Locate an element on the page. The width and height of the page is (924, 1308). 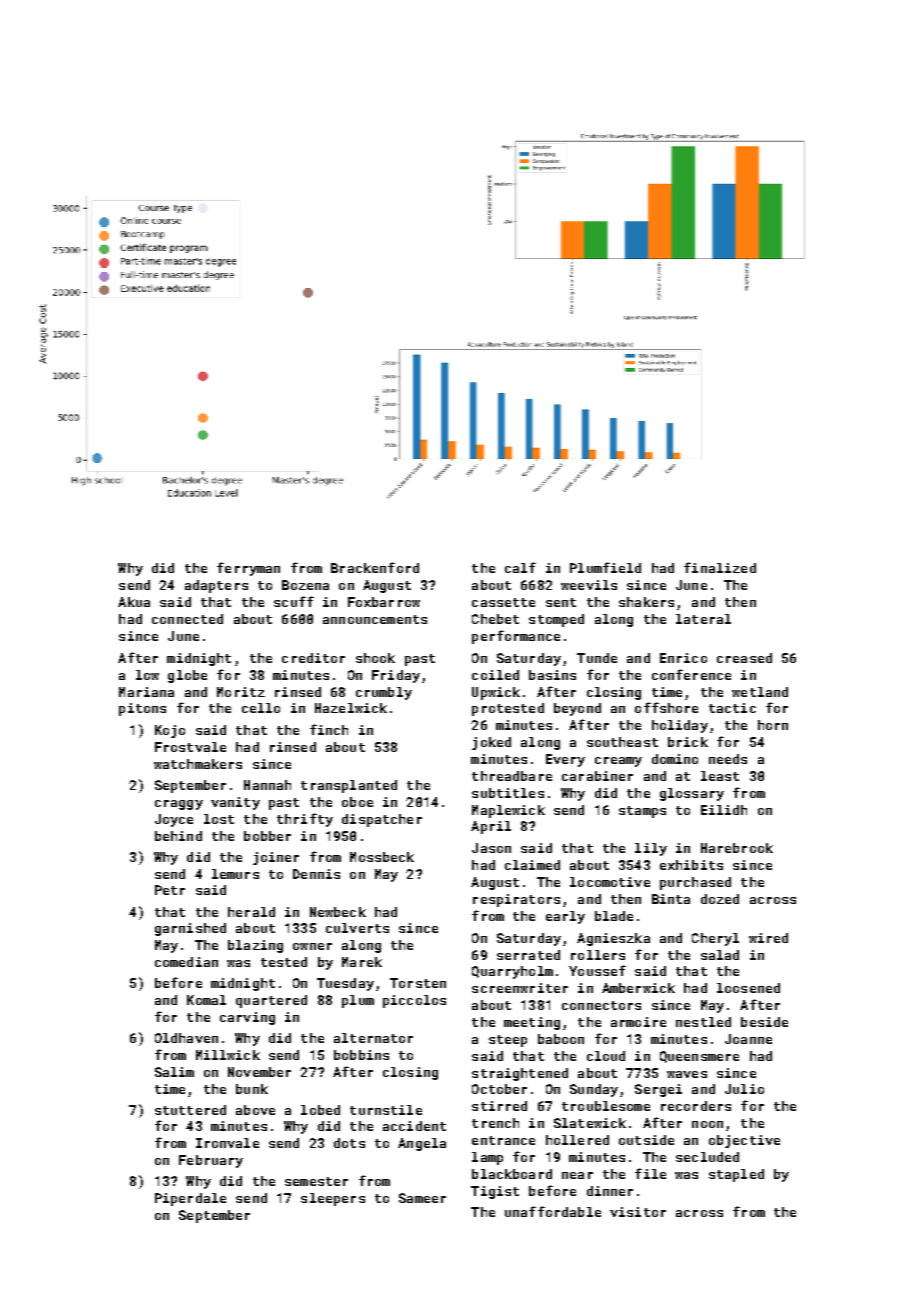
rollers is located at coordinates (598, 955).
